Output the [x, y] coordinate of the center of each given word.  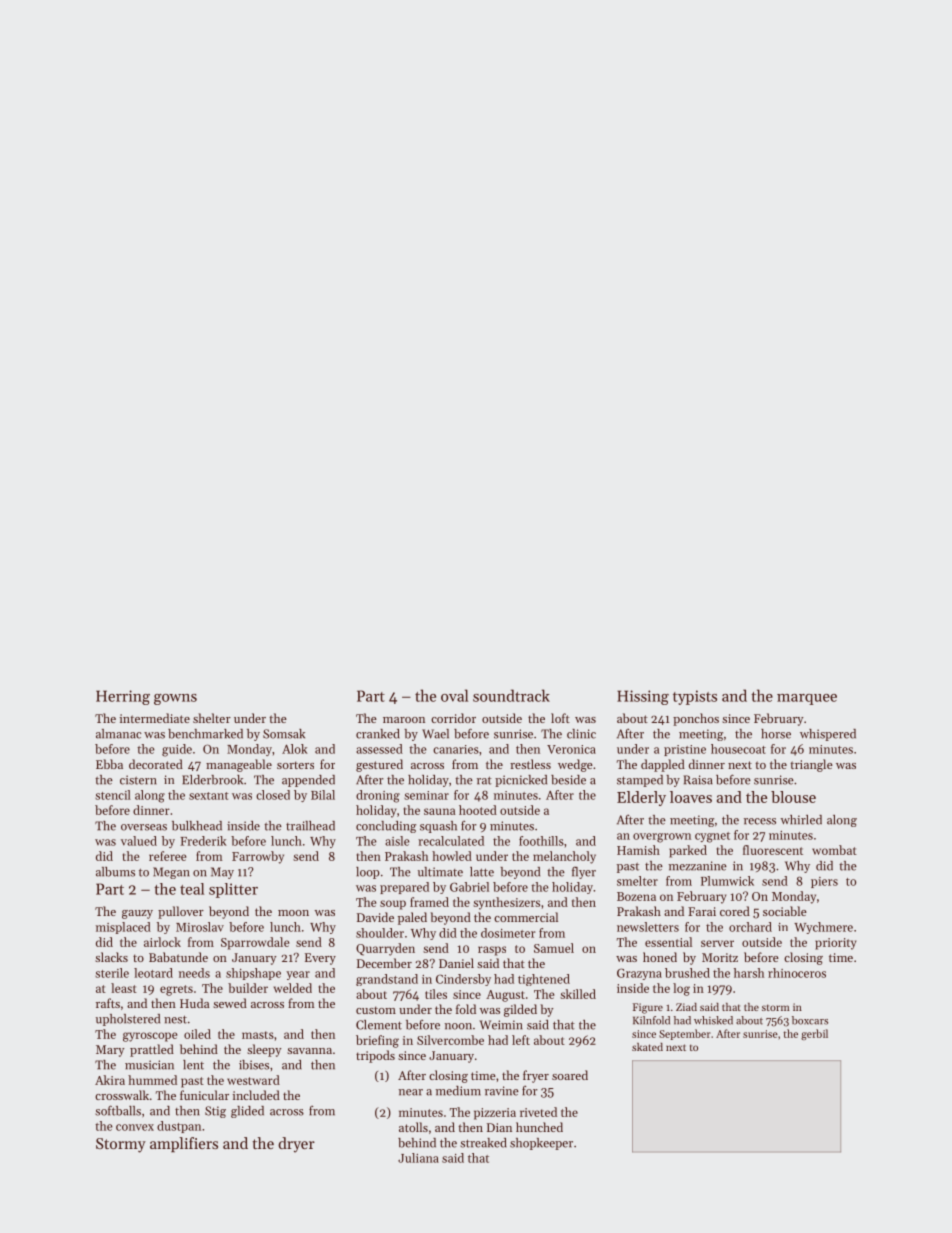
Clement [379, 1025]
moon [293, 913]
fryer [536, 1076]
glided [247, 1112]
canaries [456, 749]
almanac [119, 734]
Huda [195, 1003]
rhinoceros [797, 973]
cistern [138, 780]
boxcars [810, 1020]
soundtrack [511, 695]
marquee [807, 699]
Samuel [554, 948]
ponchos [696, 719]
